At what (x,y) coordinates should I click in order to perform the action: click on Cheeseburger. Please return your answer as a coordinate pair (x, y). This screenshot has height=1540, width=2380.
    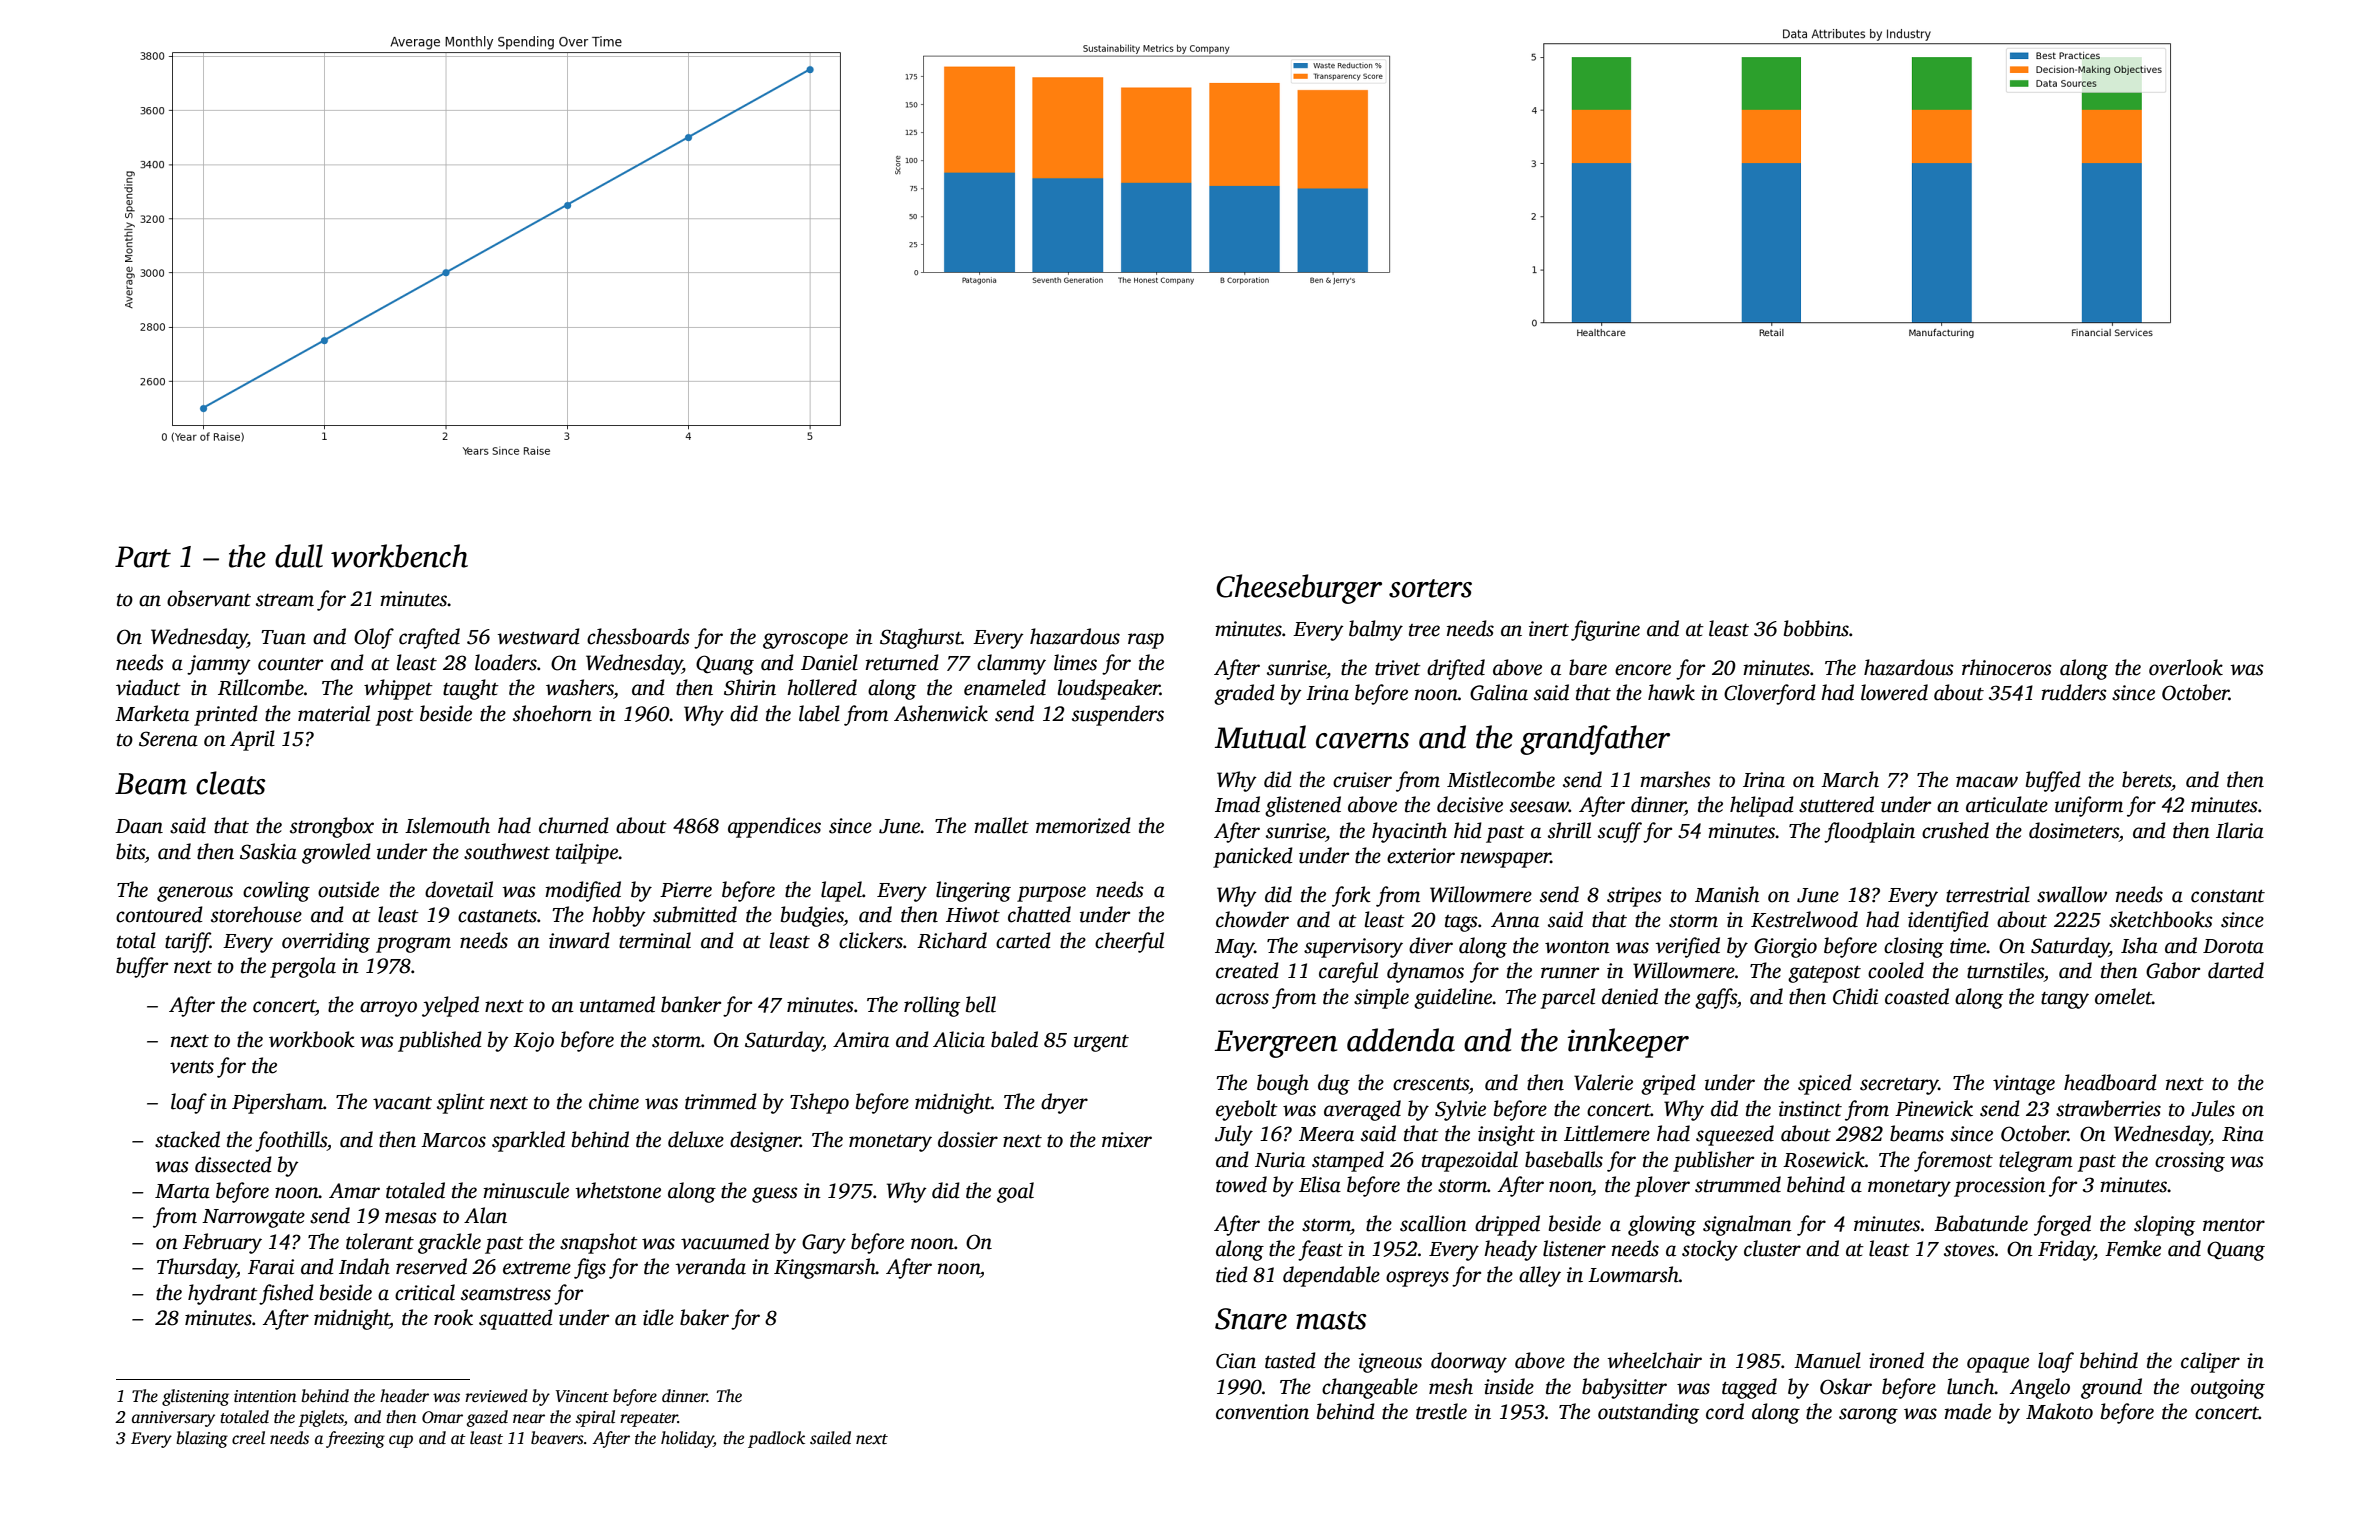
    Looking at the image, I should click on (1299, 589).
